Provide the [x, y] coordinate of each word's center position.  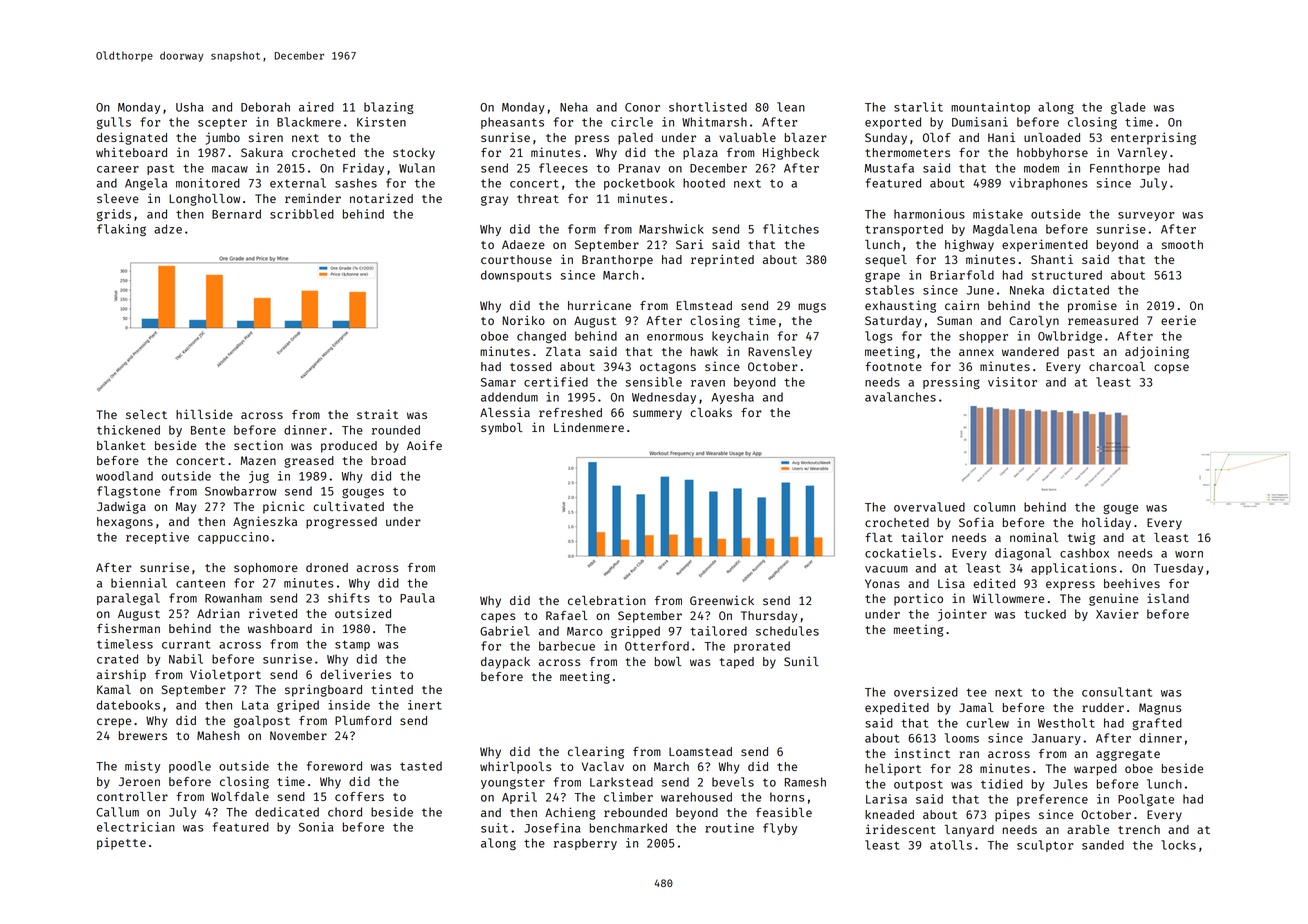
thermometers [907, 152]
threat [538, 198]
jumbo [222, 138]
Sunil [801, 661]
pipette [121, 843]
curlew [987, 723]
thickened [128, 430]
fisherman [128, 628]
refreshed [570, 412]
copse [1171, 369]
